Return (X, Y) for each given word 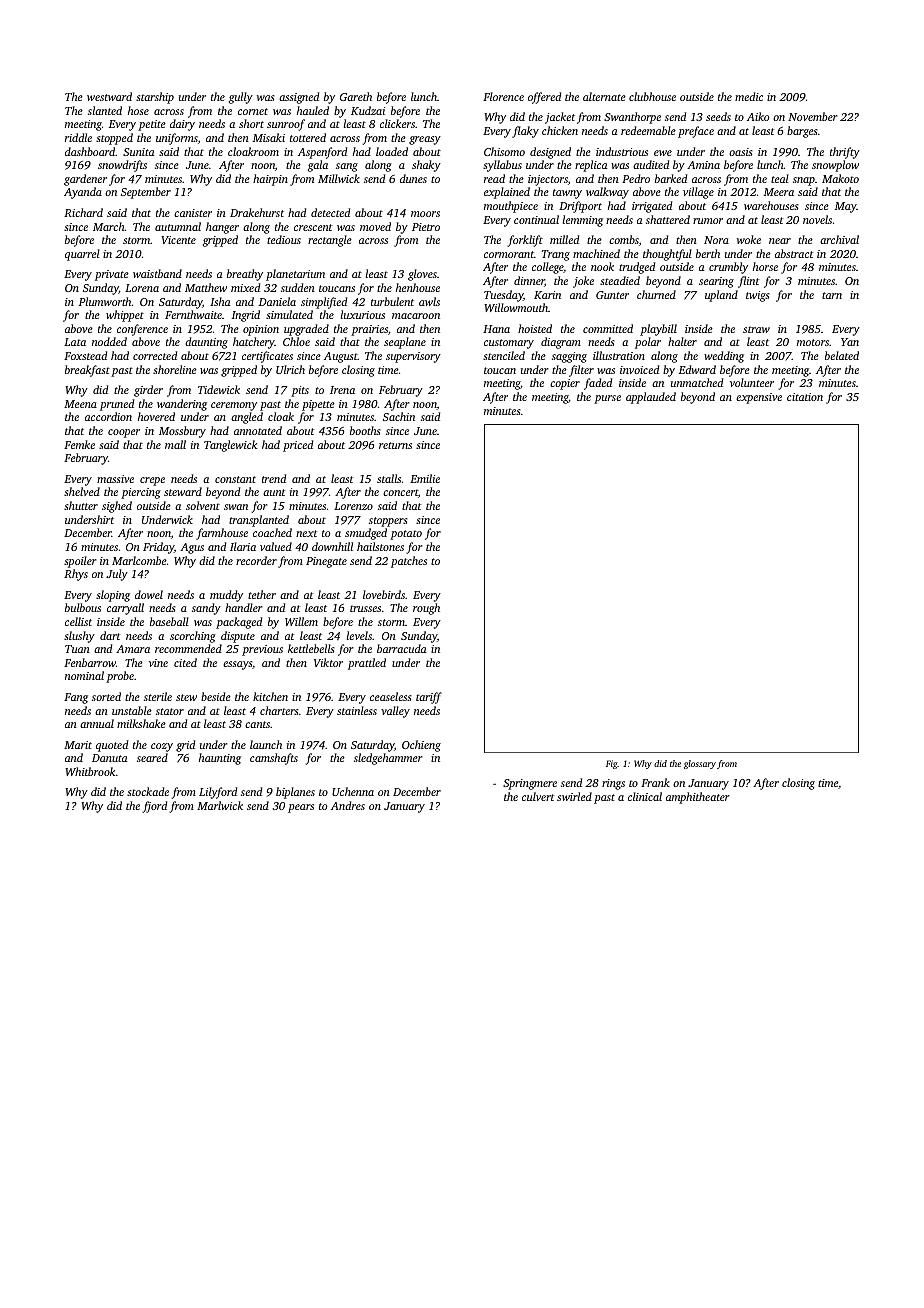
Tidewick (219, 389)
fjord (155, 807)
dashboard (90, 151)
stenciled (504, 355)
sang (347, 167)
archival (839, 239)
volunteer (752, 382)
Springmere (530, 784)
